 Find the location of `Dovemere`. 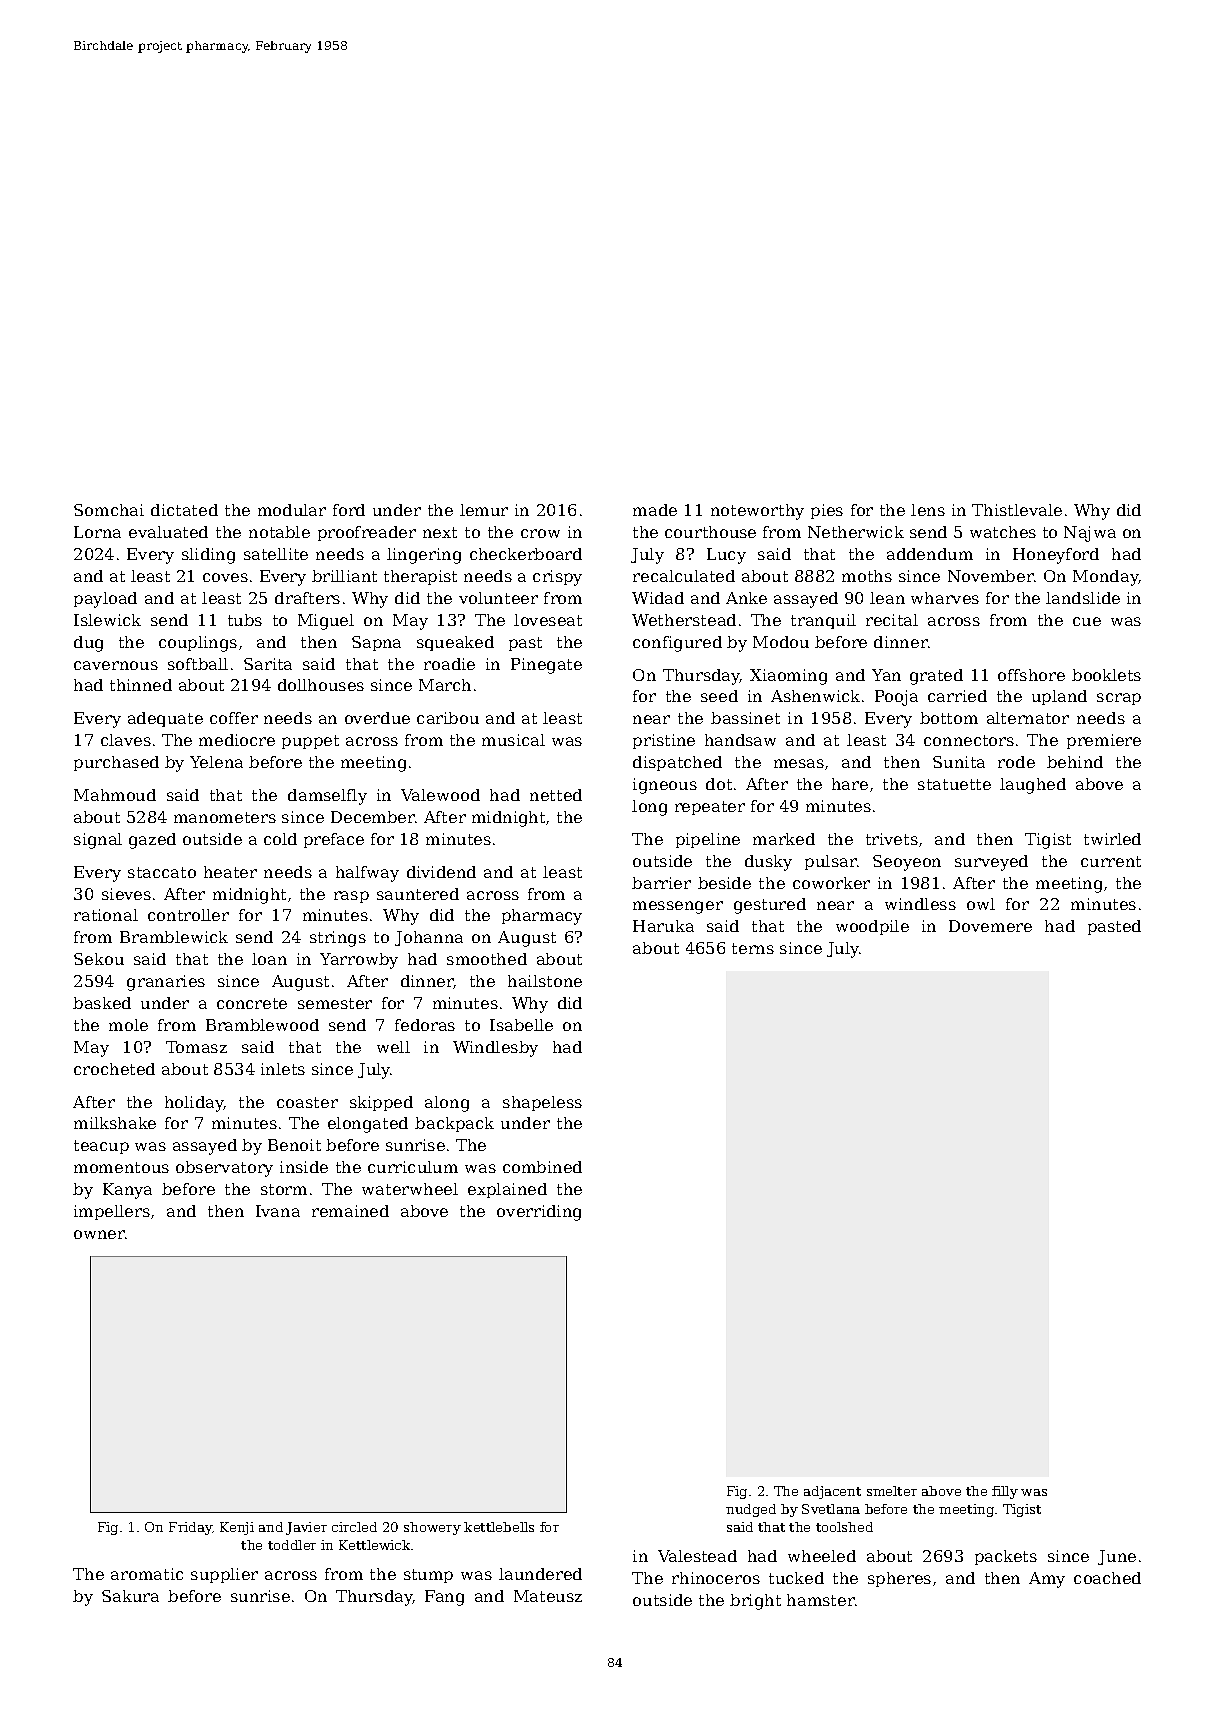

Dovemere is located at coordinates (990, 926).
